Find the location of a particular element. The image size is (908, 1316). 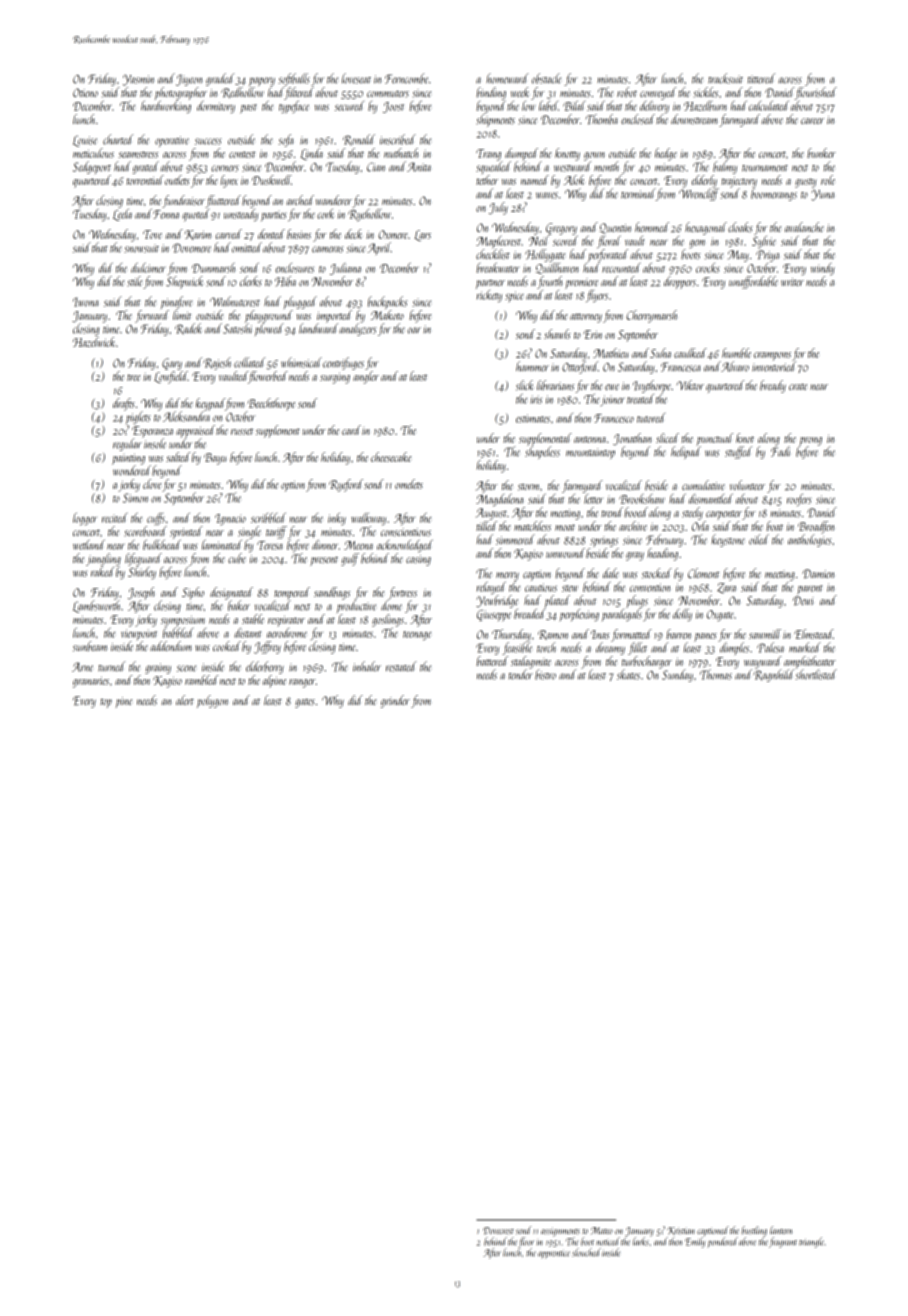

alert is located at coordinates (185, 700).
